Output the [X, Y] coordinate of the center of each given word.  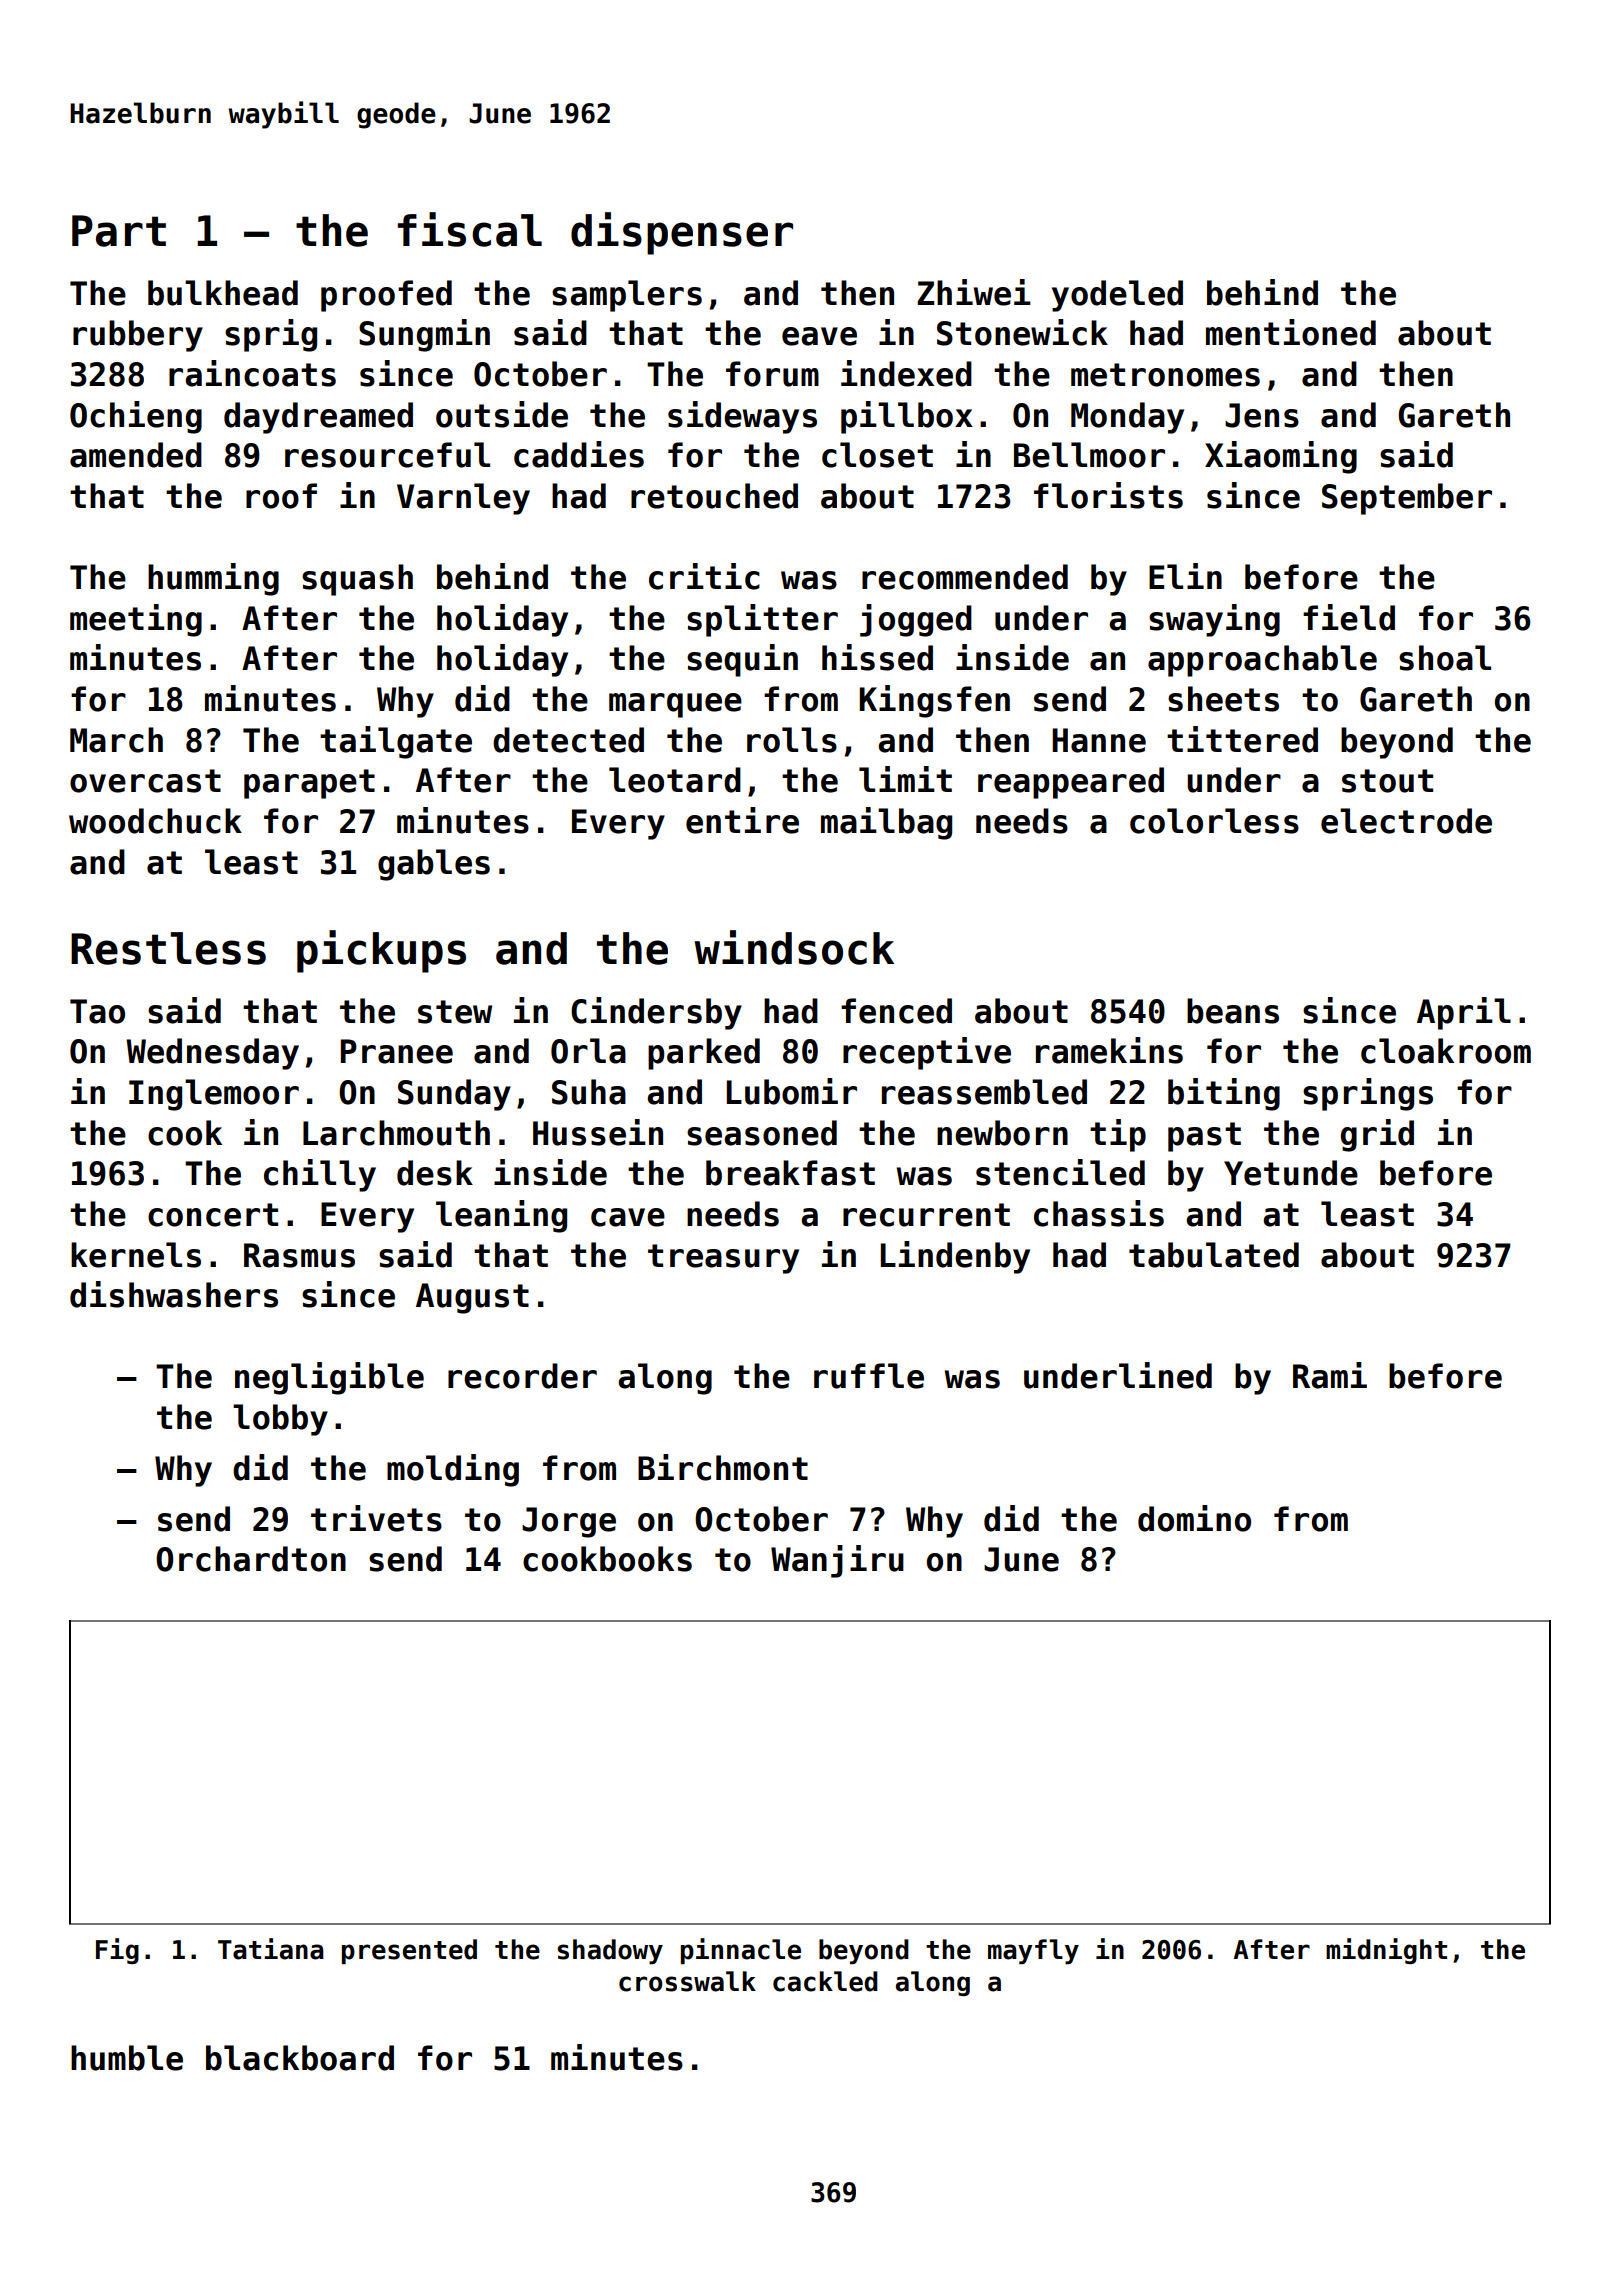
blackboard [300, 2058]
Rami [1330, 1375]
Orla [588, 1051]
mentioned [1291, 332]
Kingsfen [934, 701]
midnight [1386, 1951]
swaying [1214, 620]
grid [1377, 1135]
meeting [136, 620]
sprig [271, 335]
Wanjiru [837, 1561]
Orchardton [251, 1559]
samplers [627, 296]
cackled [825, 1981]
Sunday [454, 1095]
